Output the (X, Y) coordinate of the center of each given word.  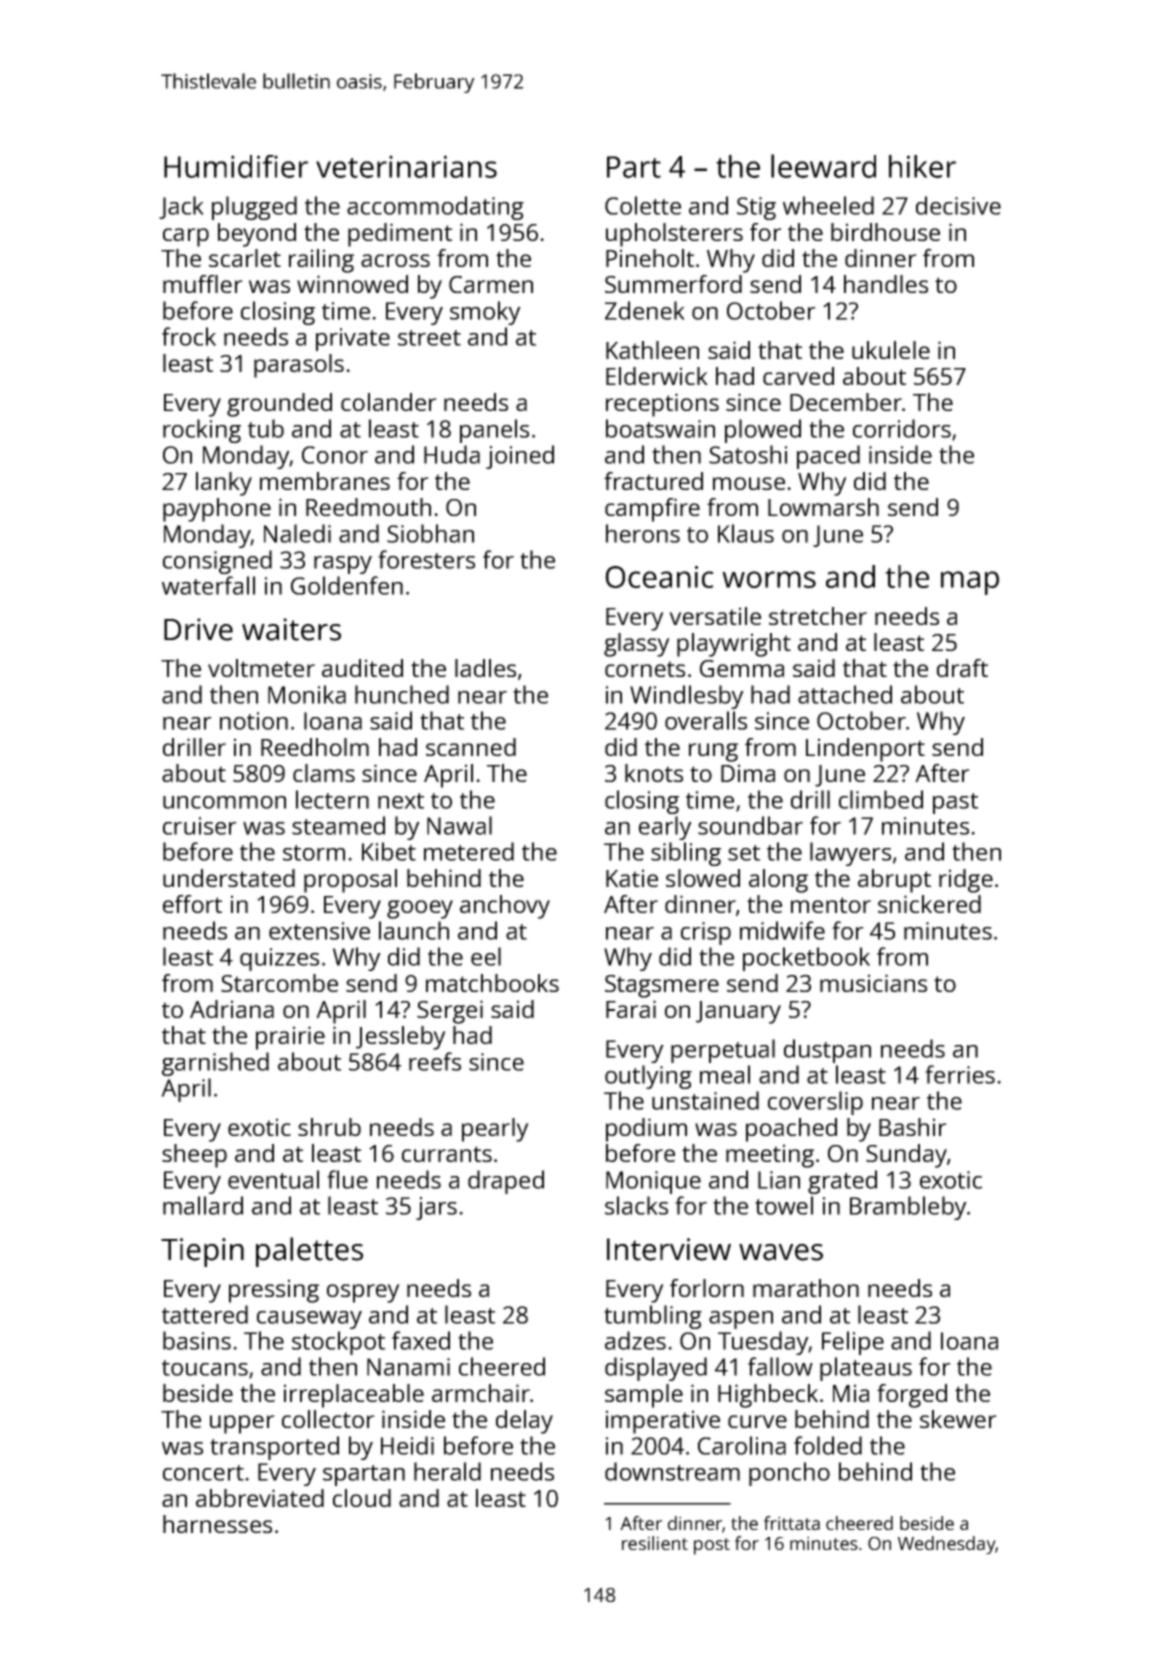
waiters (291, 629)
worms (769, 579)
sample (644, 1396)
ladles (485, 668)
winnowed (352, 284)
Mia (851, 1393)
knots (654, 773)
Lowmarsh (823, 507)
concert (203, 1473)
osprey (363, 1293)
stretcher (818, 616)
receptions (662, 405)
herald (447, 1471)
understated (229, 878)
